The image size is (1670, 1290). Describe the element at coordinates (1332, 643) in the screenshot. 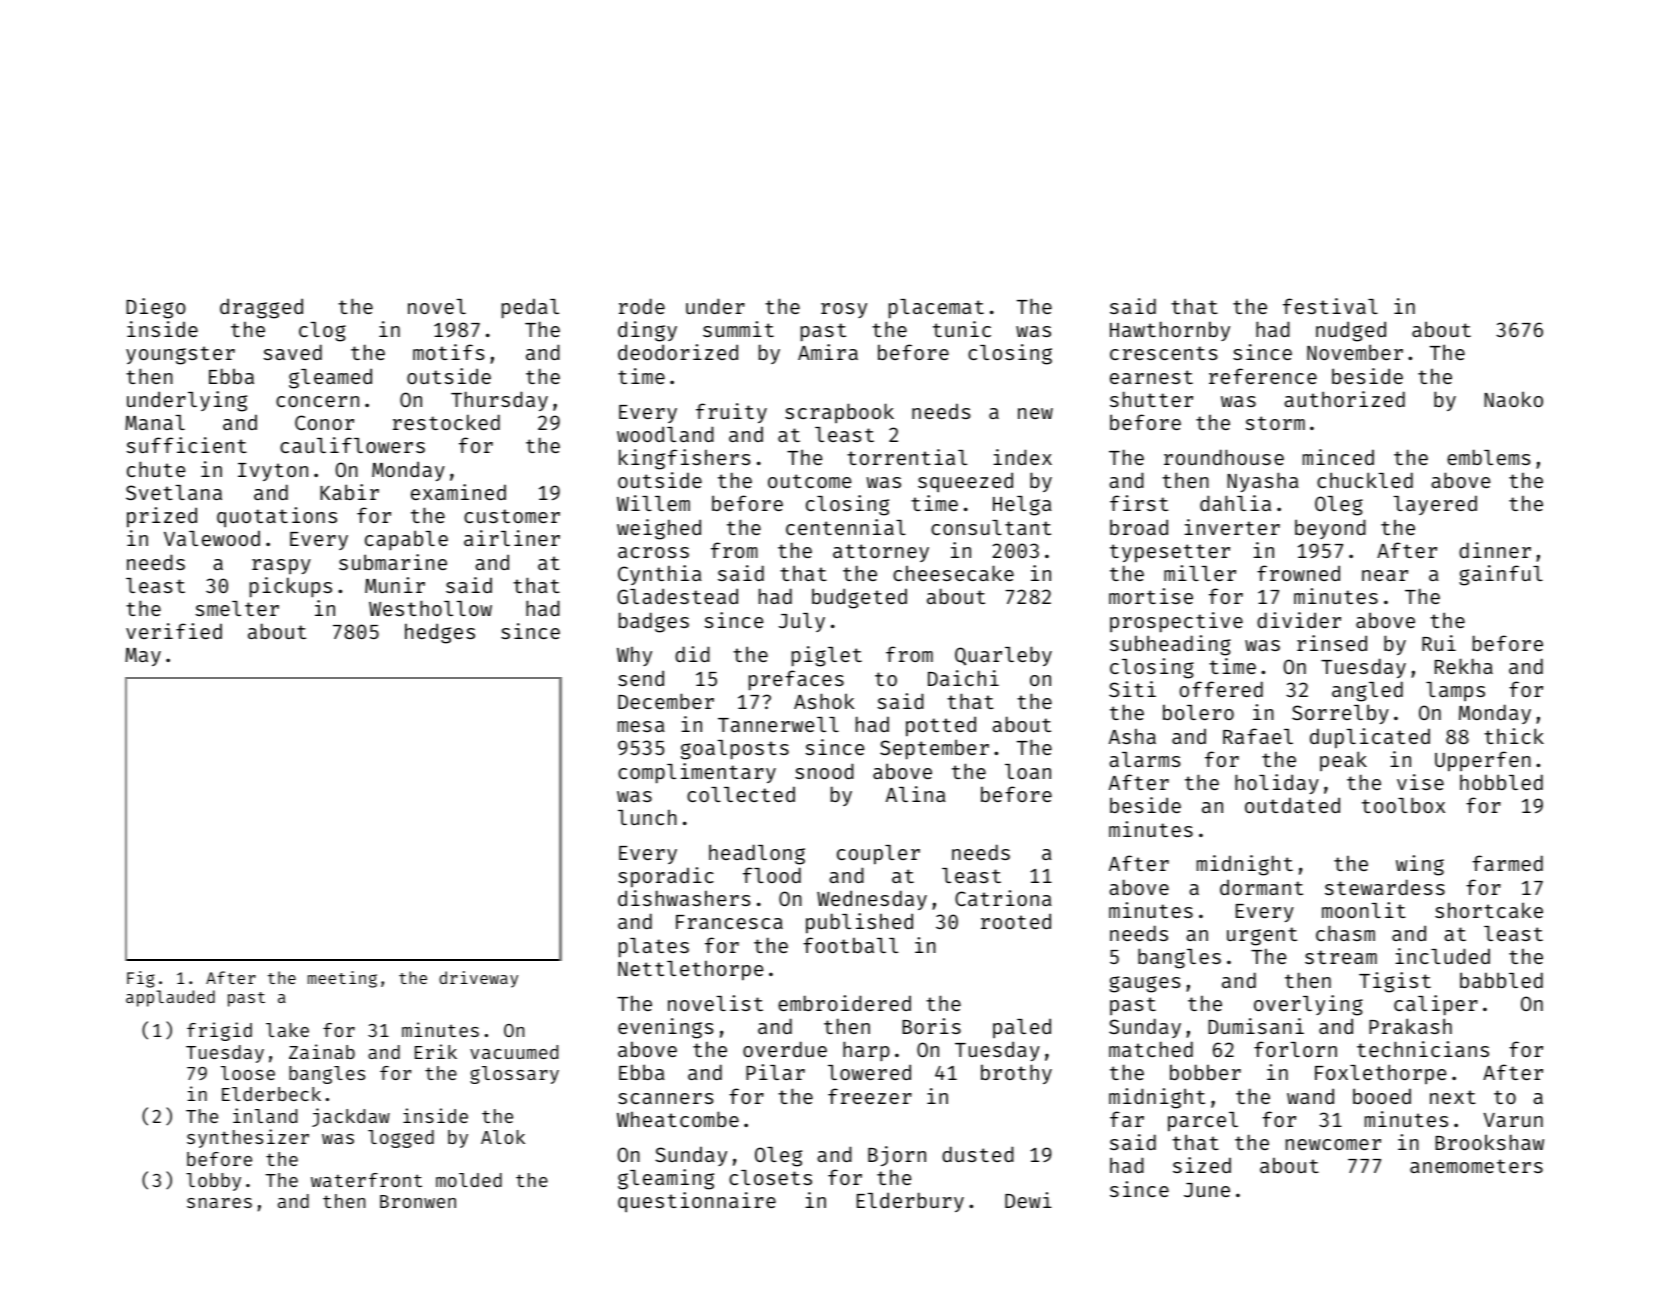

I see `rinsed` at that location.
